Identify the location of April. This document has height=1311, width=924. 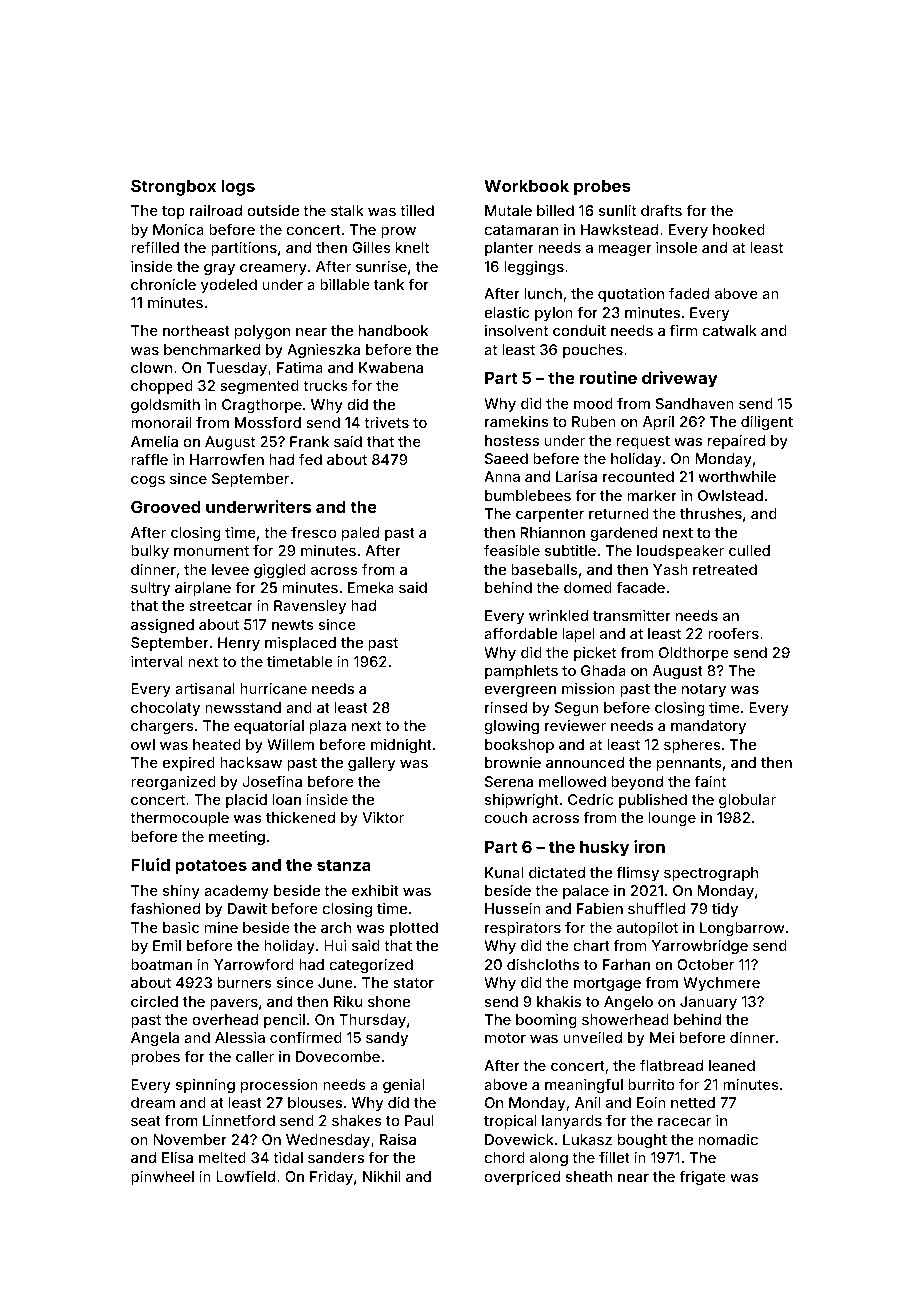
(658, 423).
